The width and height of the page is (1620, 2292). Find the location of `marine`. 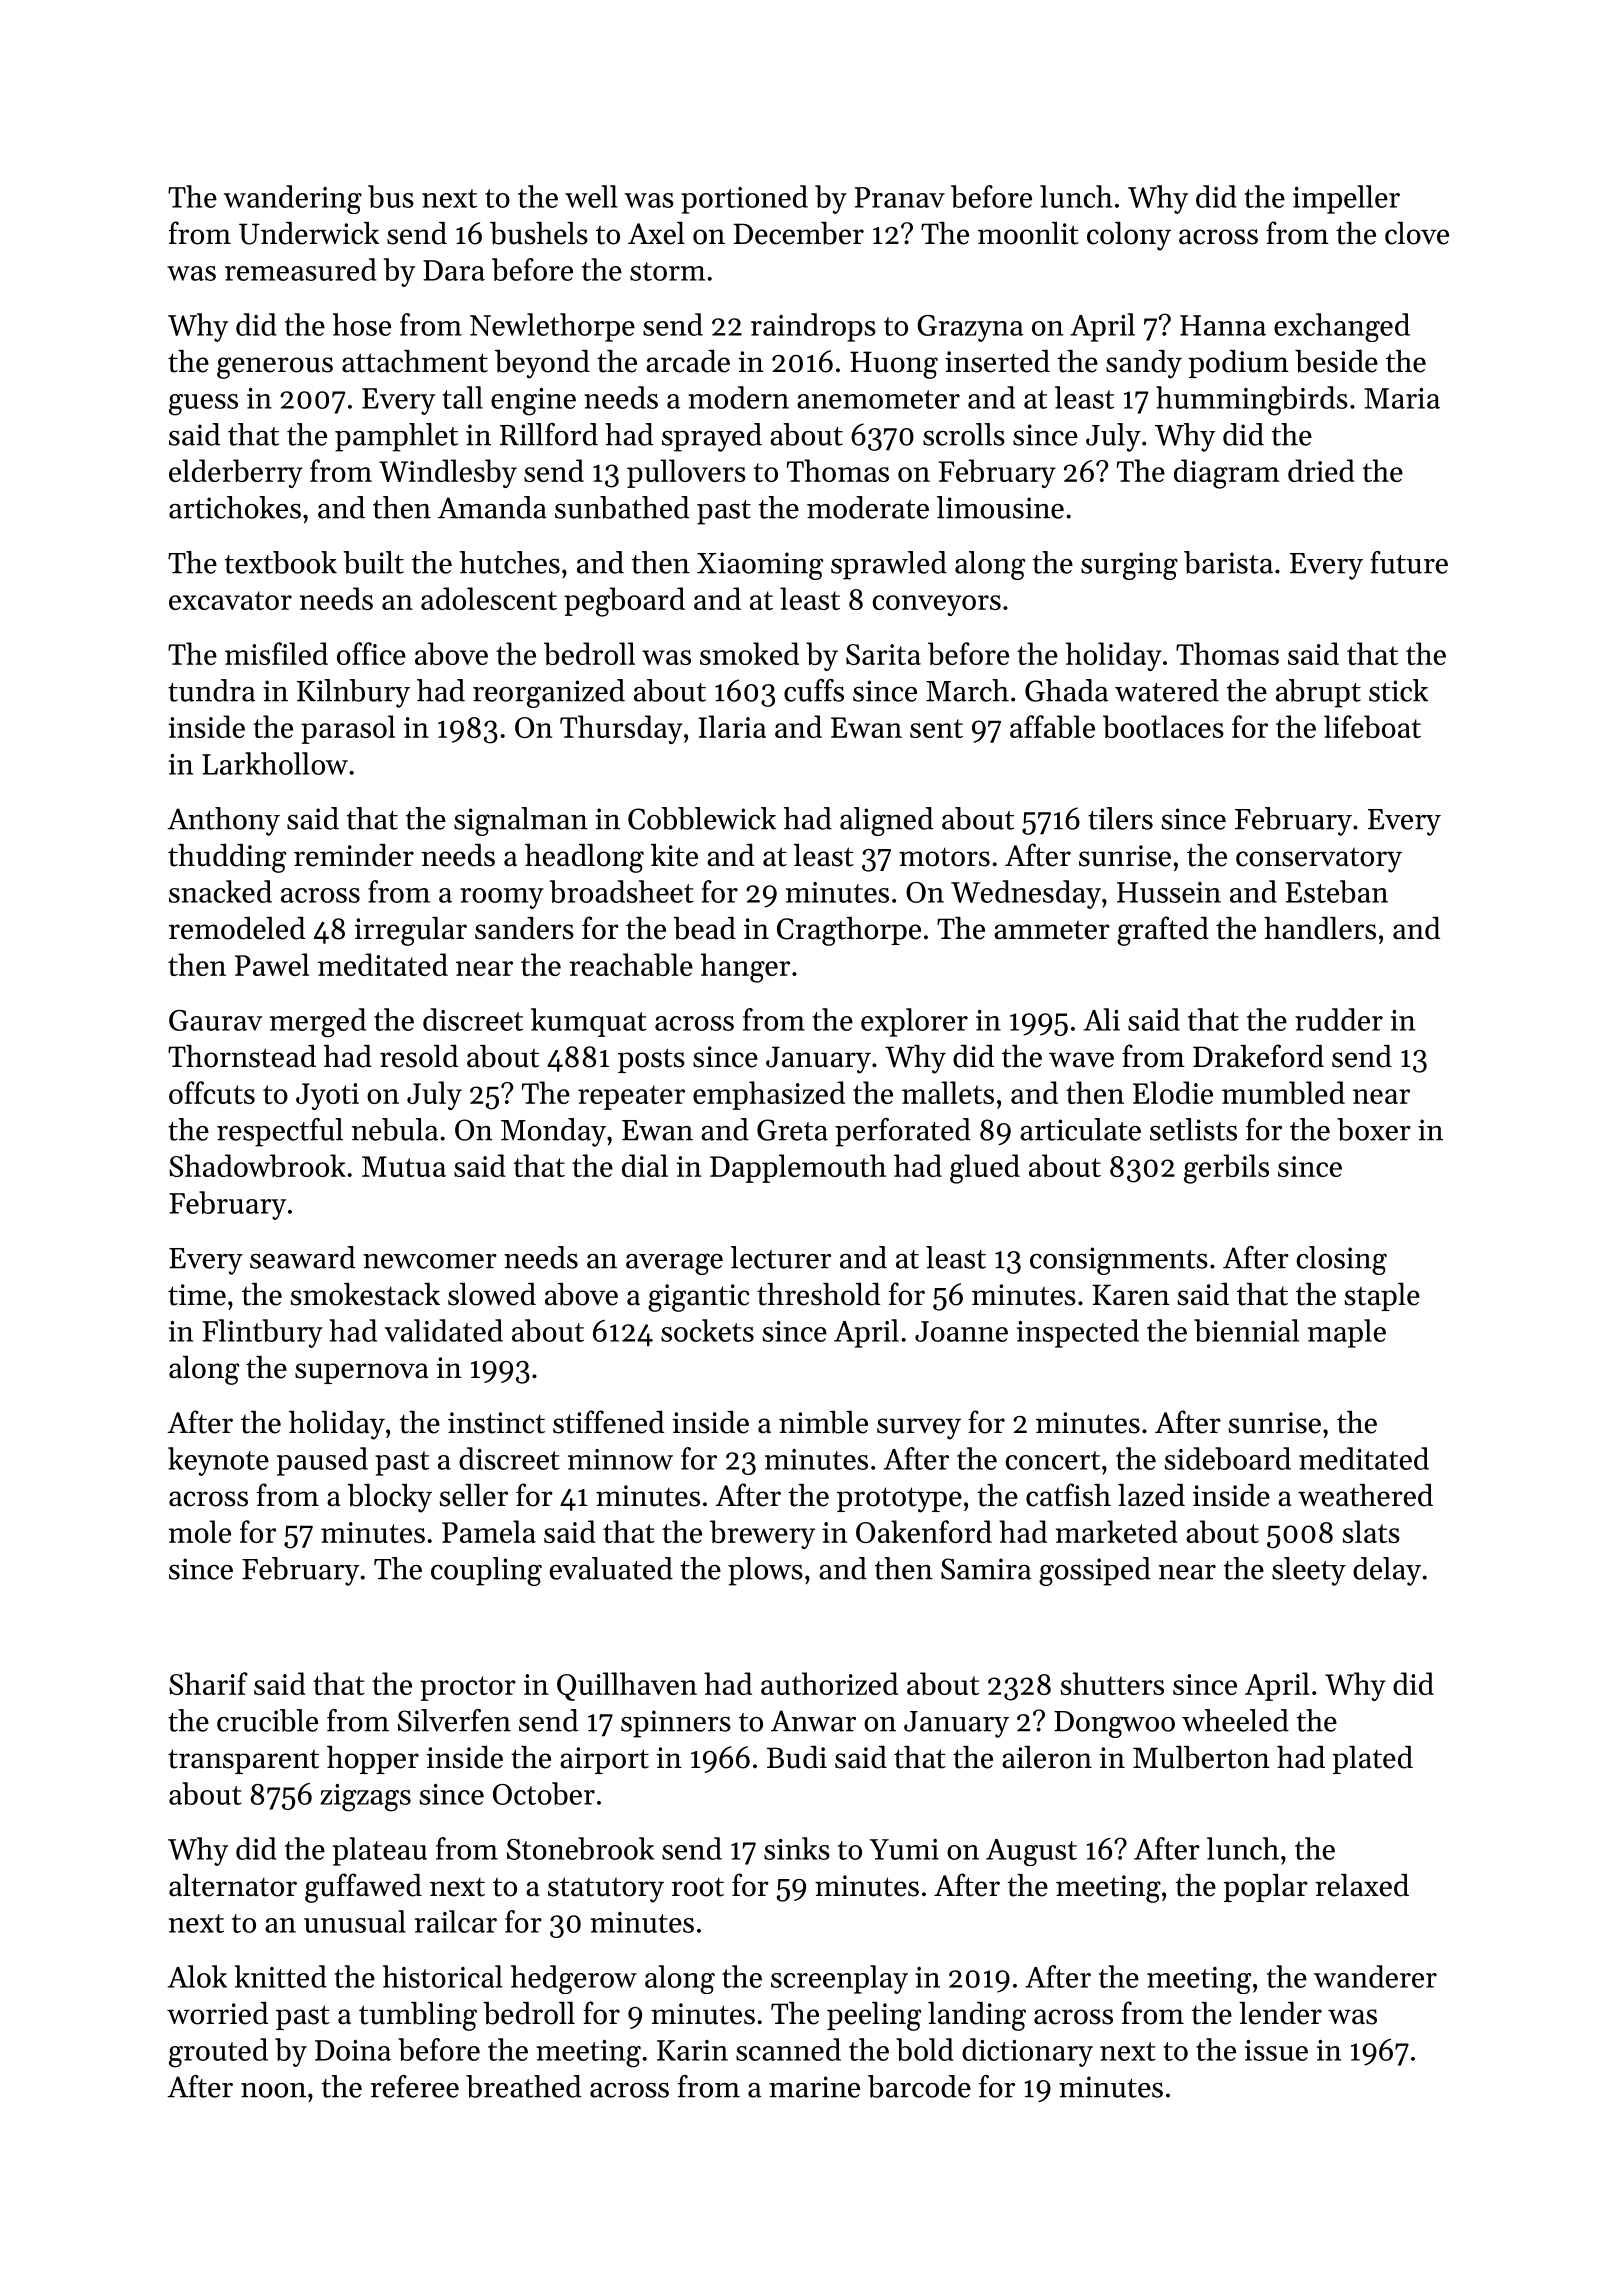

marine is located at coordinates (814, 2087).
